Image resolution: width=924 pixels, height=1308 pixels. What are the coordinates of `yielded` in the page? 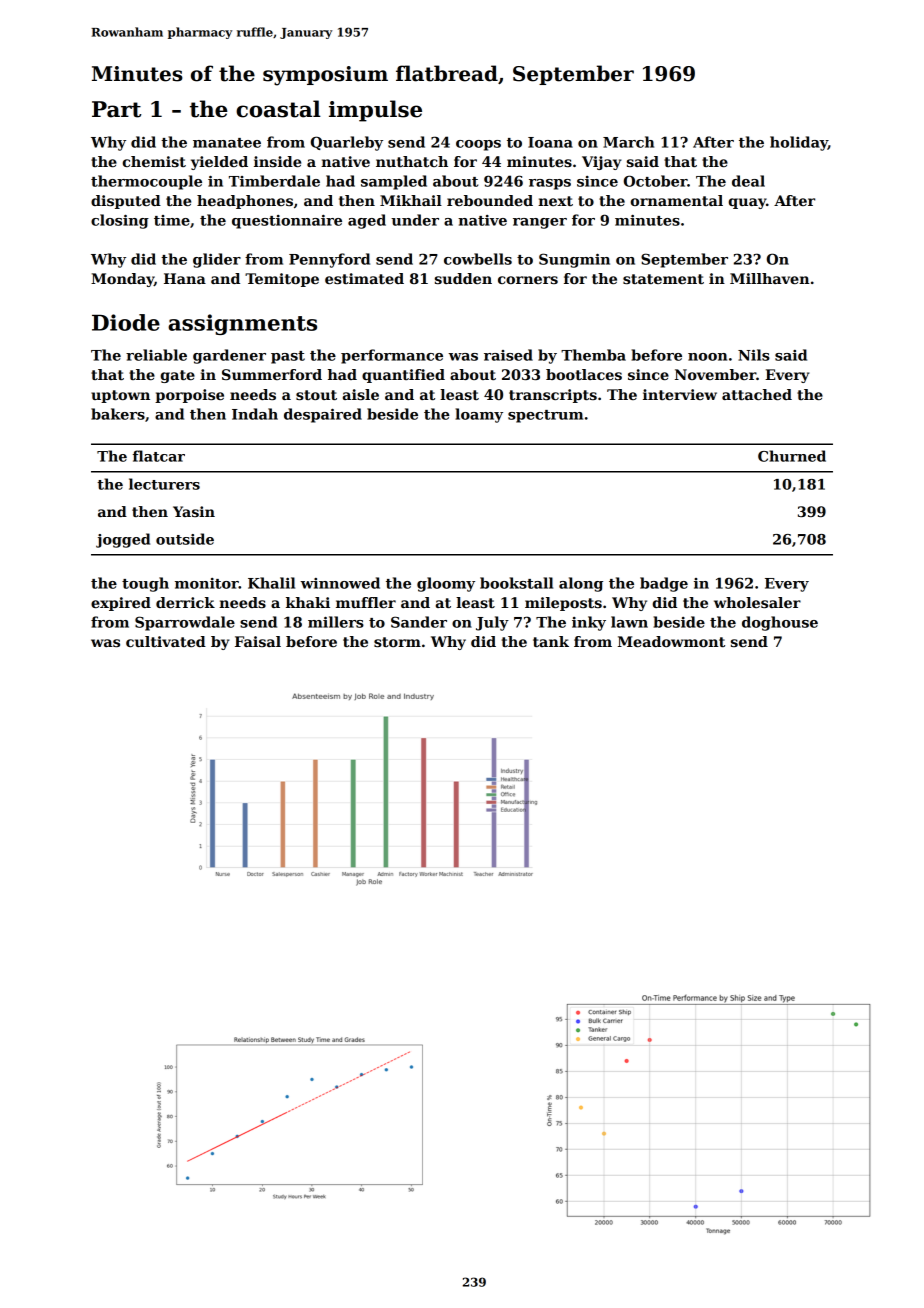 It's located at (219, 163).
